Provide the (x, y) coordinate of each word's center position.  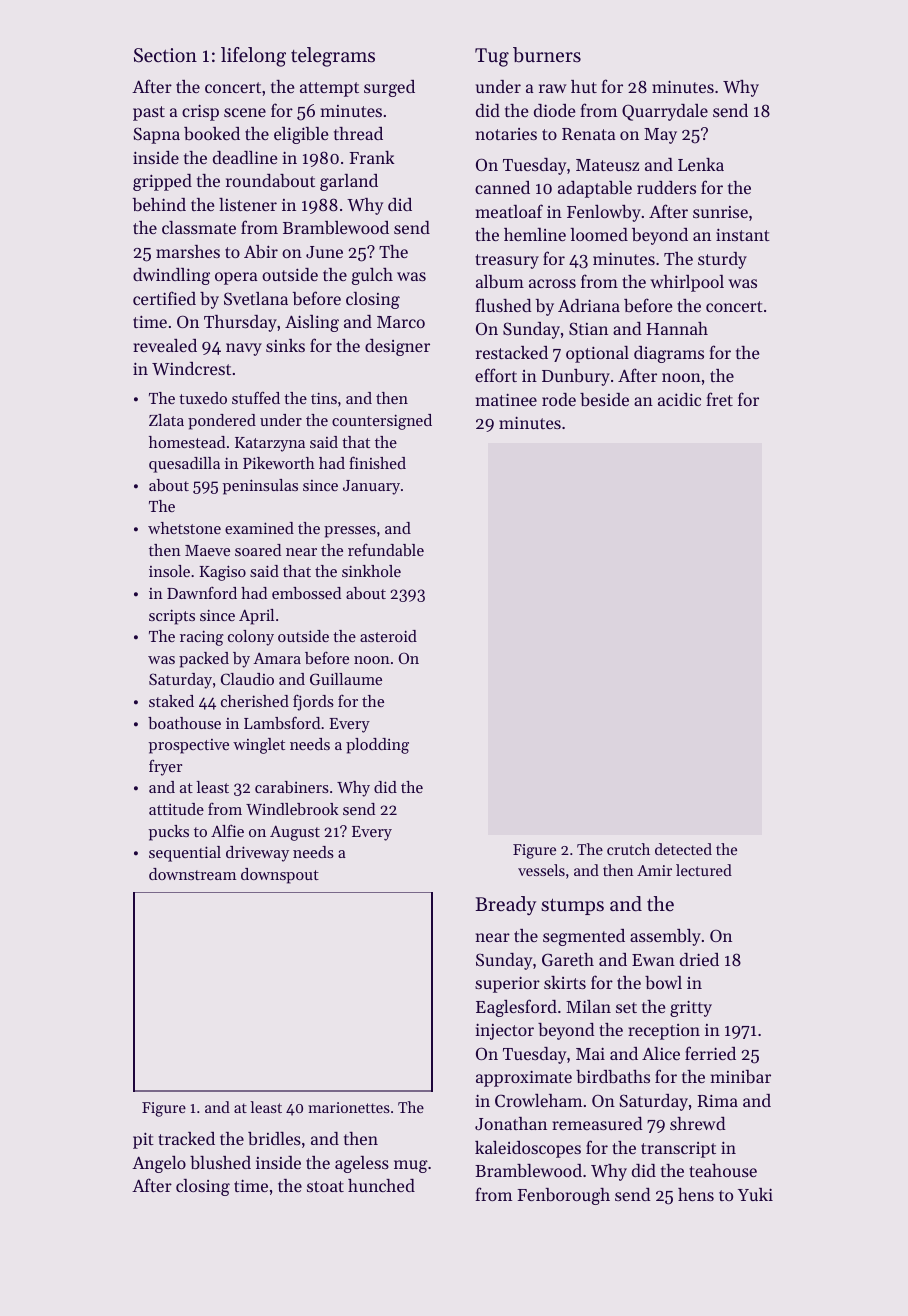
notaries (506, 134)
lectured (704, 870)
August (295, 833)
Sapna (156, 135)
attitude (176, 809)
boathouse (184, 723)
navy (244, 349)
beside (604, 399)
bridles (274, 1138)
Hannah (677, 328)
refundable (386, 549)
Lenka (701, 164)
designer (397, 347)
